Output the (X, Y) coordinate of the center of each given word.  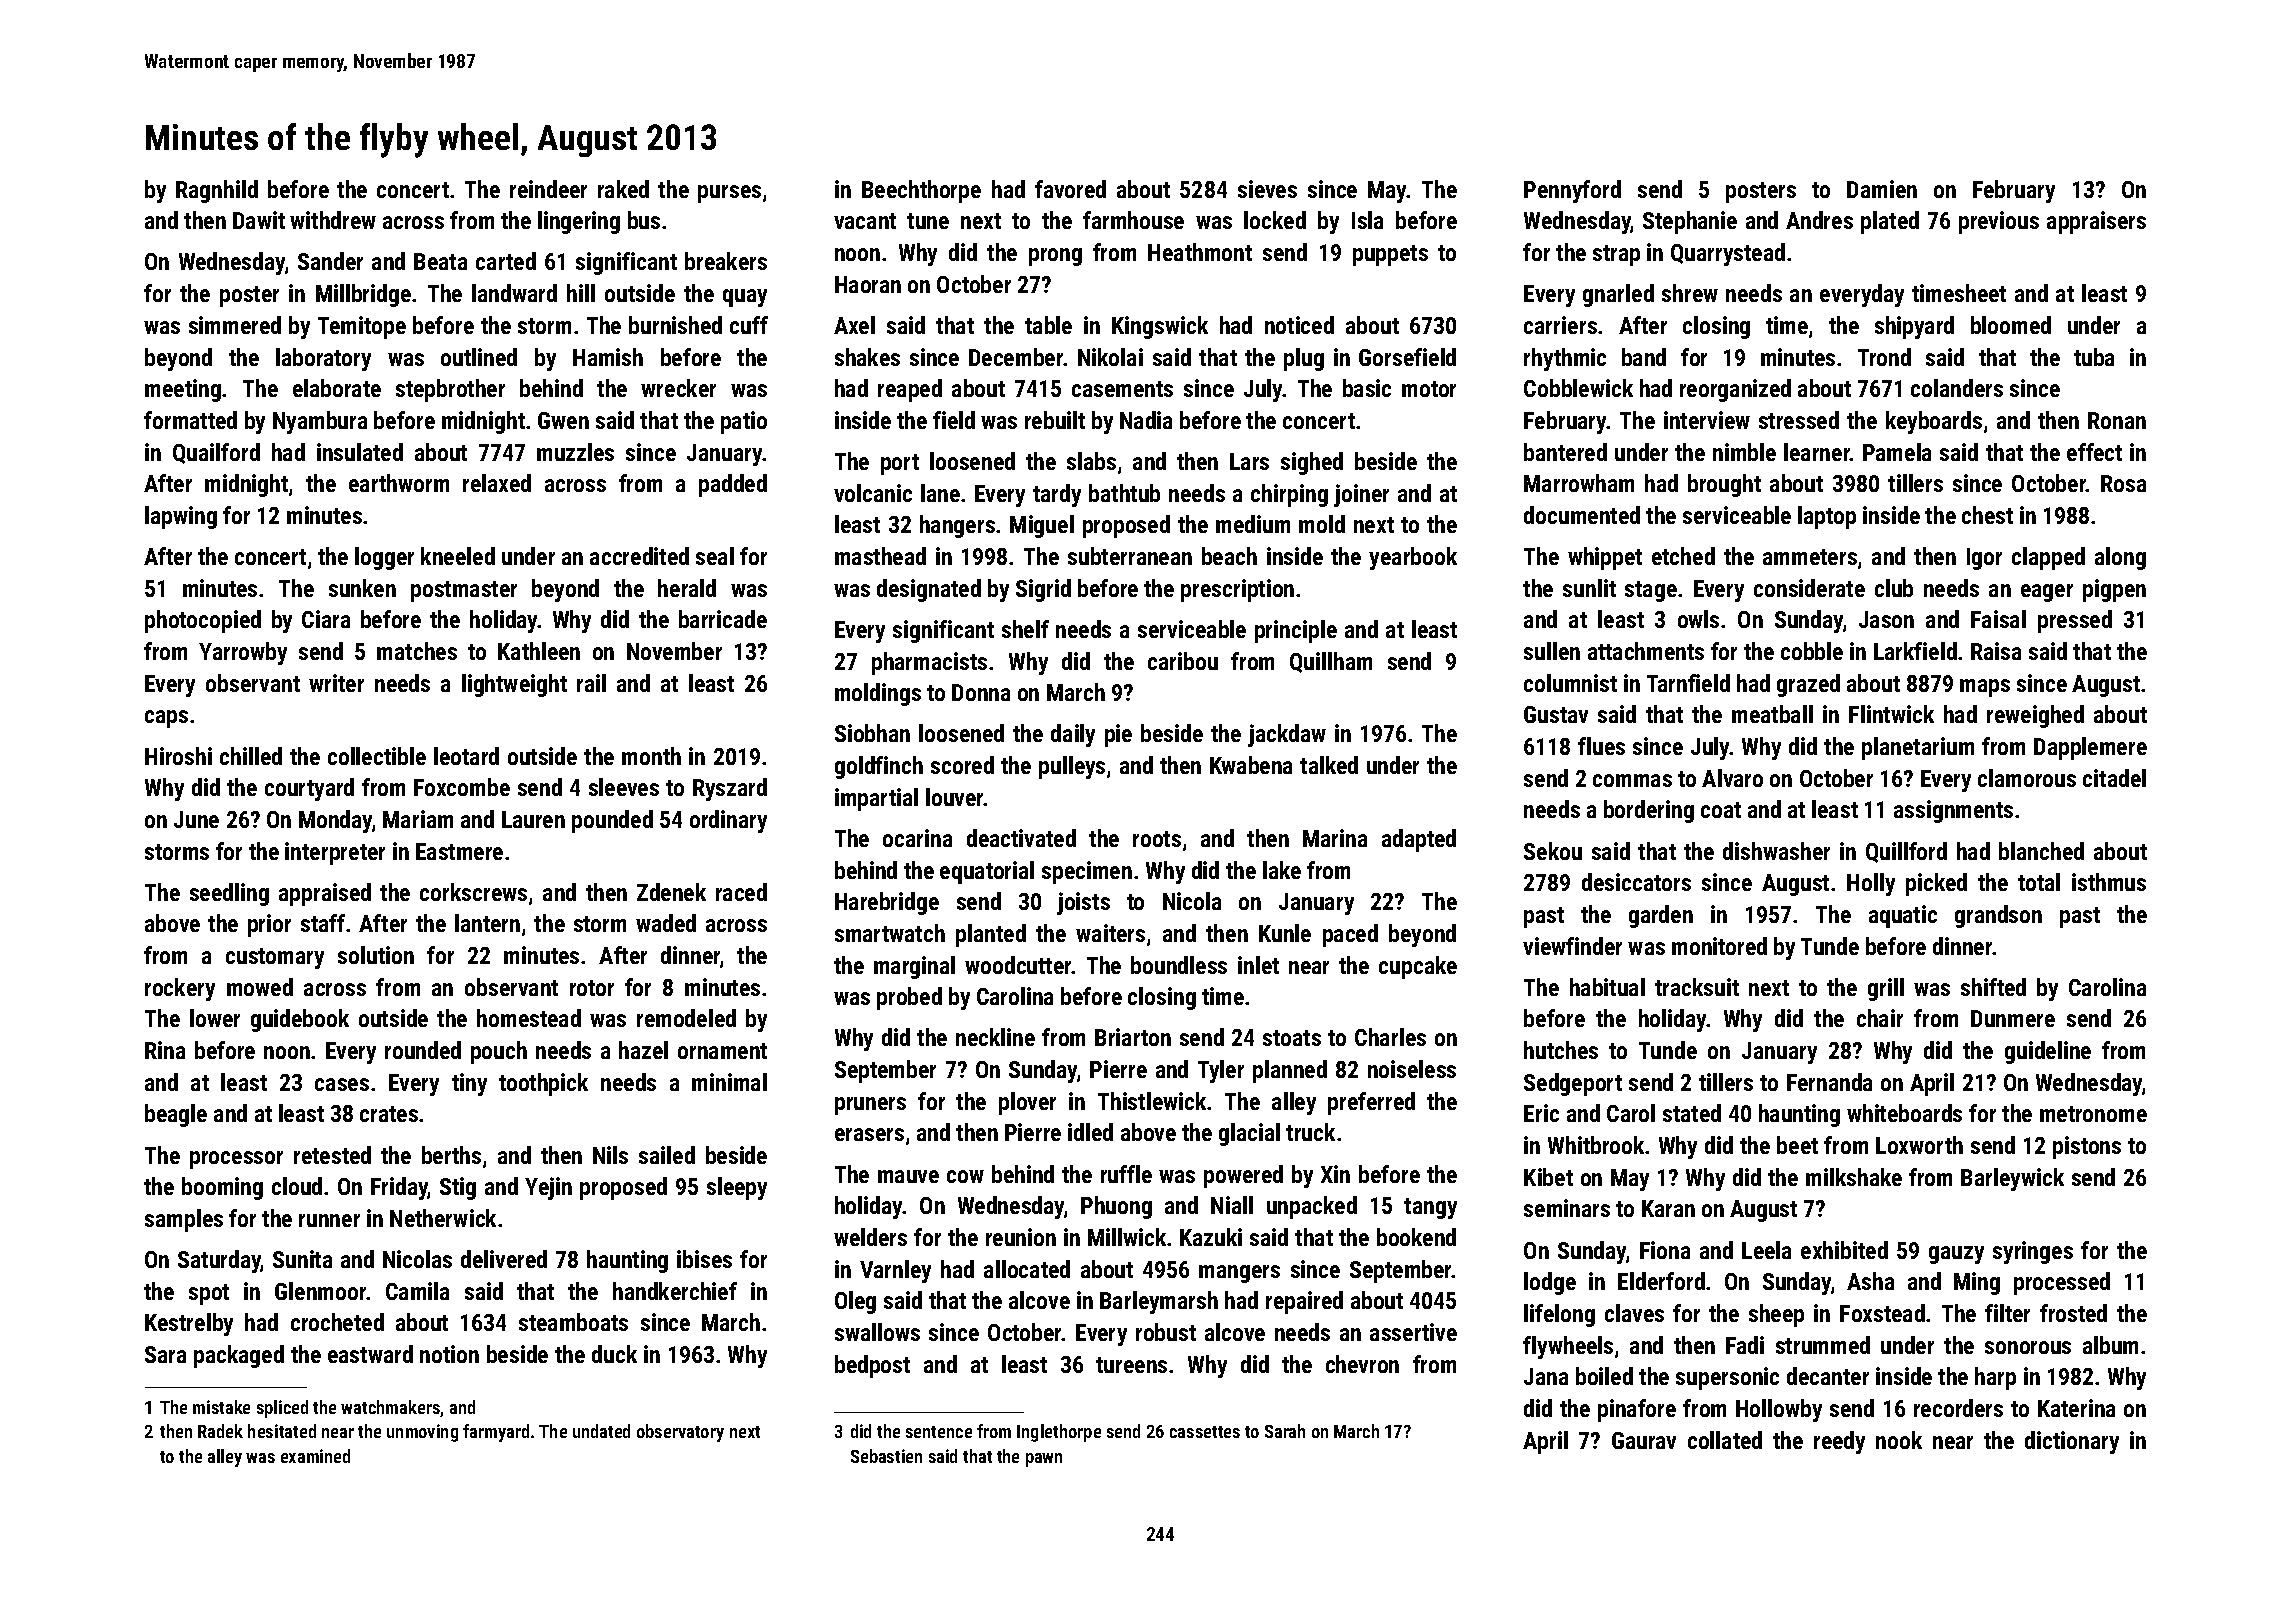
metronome (2093, 1114)
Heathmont (1200, 252)
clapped (2048, 558)
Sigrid (1043, 590)
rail (591, 683)
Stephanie (1690, 222)
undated (601, 1431)
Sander (330, 261)
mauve (908, 1176)
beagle (176, 1115)
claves (1634, 1313)
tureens (1131, 1365)
